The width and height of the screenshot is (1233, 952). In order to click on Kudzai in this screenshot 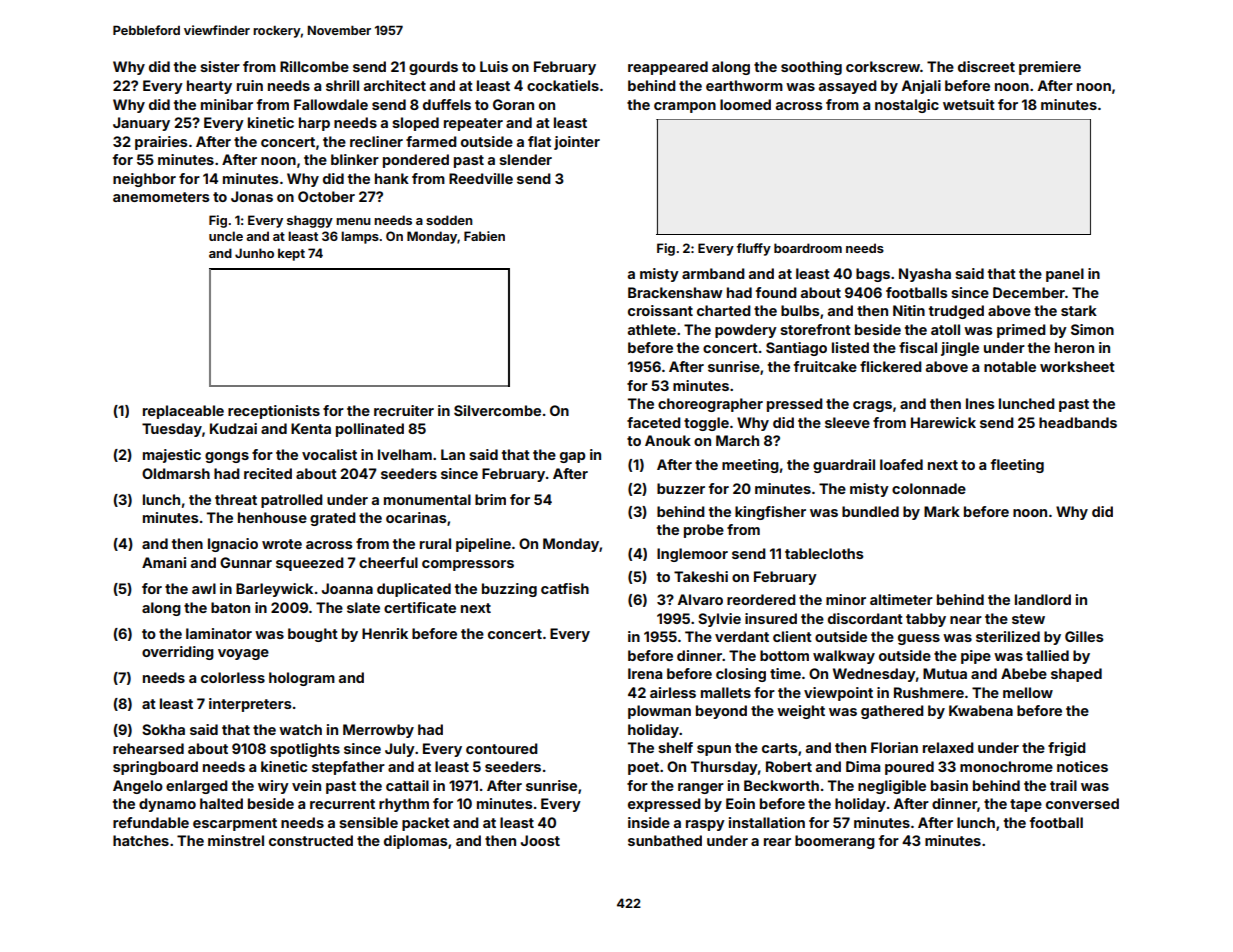, I will do `click(233, 428)`.
